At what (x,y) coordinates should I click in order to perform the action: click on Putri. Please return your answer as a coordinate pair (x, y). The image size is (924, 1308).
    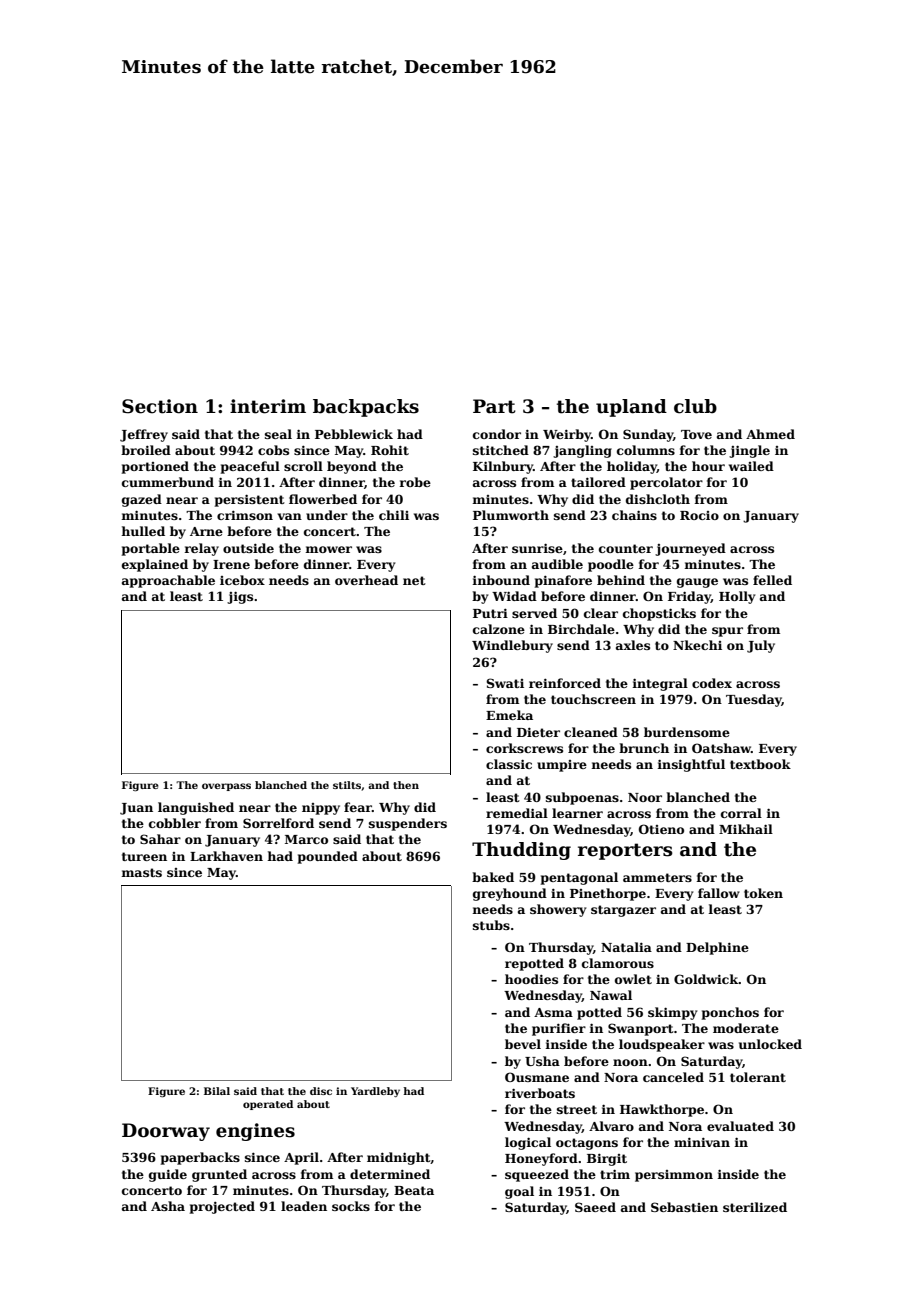
    Looking at the image, I should click on (490, 613).
